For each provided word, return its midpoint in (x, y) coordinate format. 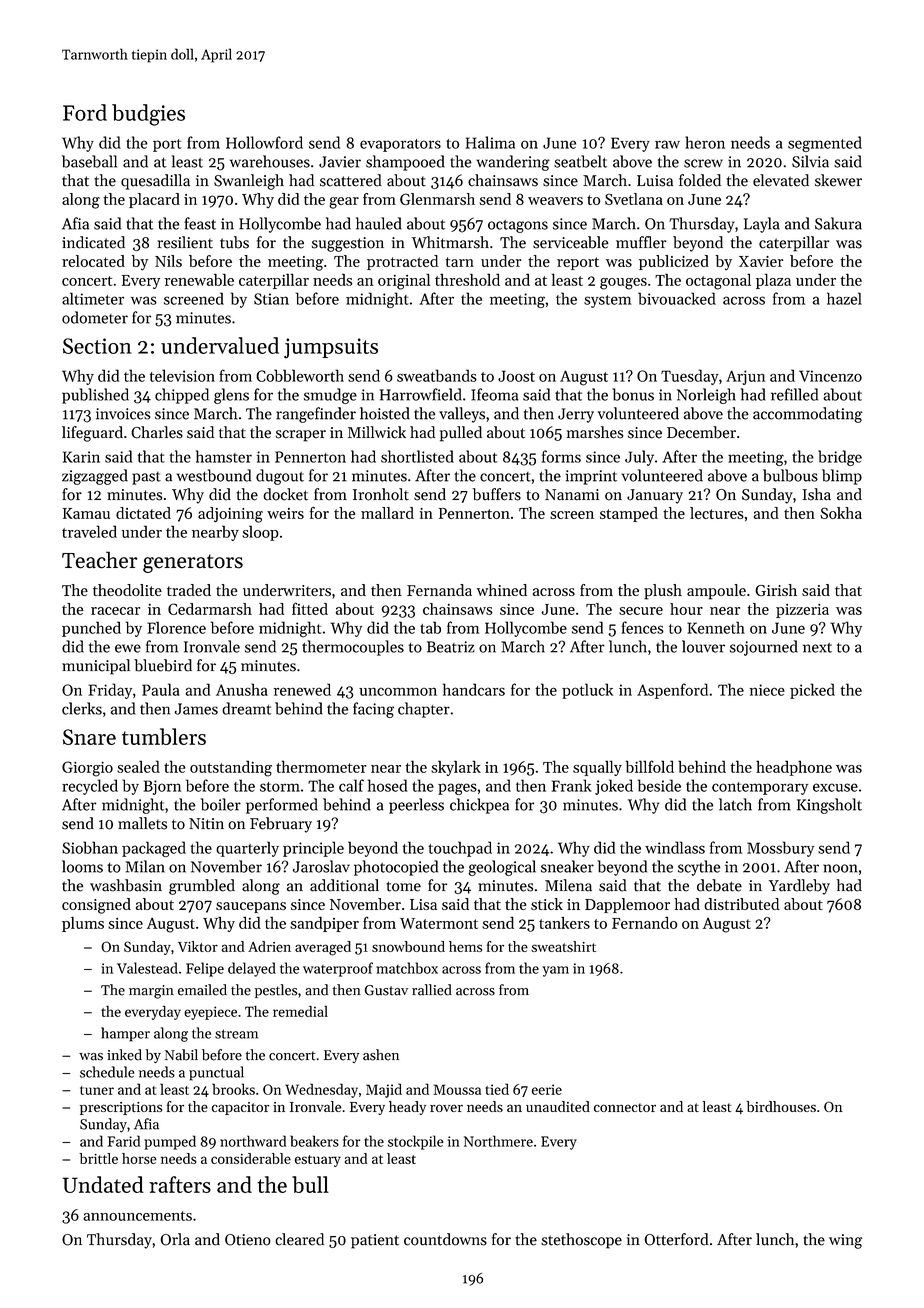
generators (193, 563)
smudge (330, 396)
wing (846, 1241)
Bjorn (162, 787)
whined (502, 590)
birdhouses (781, 1106)
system (607, 301)
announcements (137, 1216)
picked (812, 691)
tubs (234, 242)
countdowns (445, 1239)
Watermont (439, 923)
